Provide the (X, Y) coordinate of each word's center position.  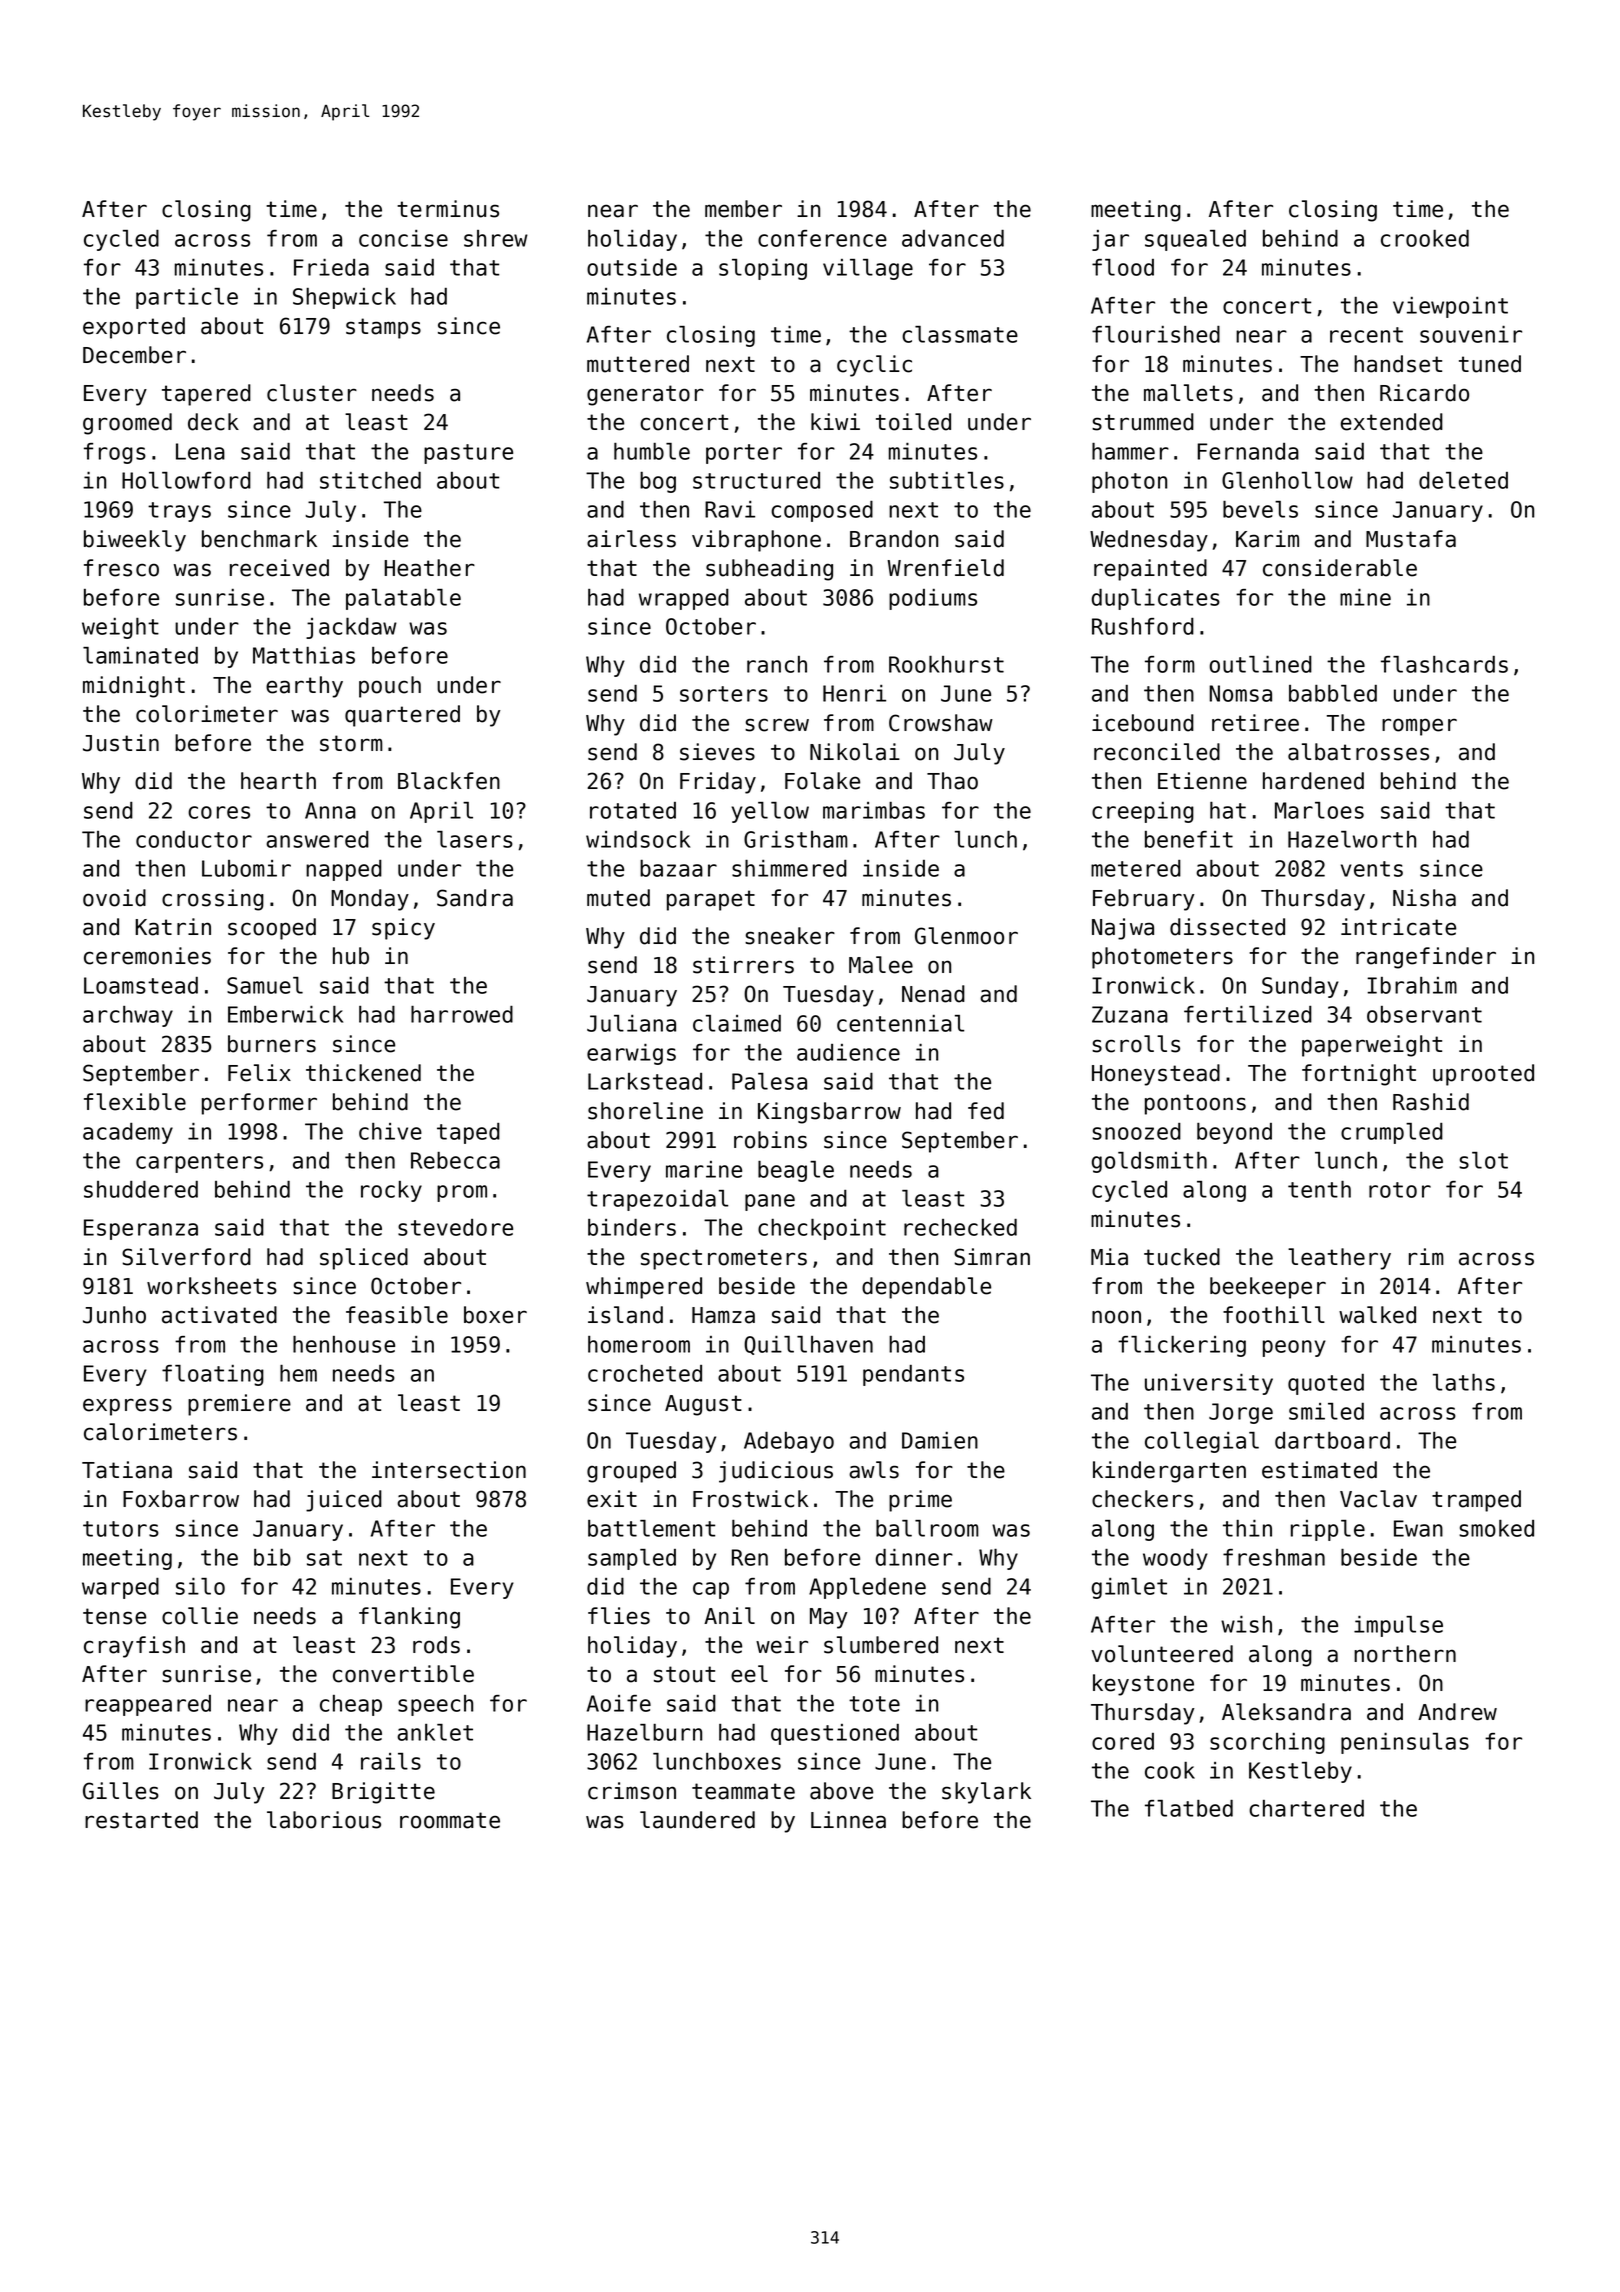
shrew (496, 238)
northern (1405, 1654)
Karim (1267, 539)
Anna (330, 810)
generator (645, 395)
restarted (141, 1820)
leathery (1339, 1259)
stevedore (455, 1227)
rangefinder (1426, 958)
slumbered (881, 1645)
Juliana (631, 1023)
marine (704, 1169)
